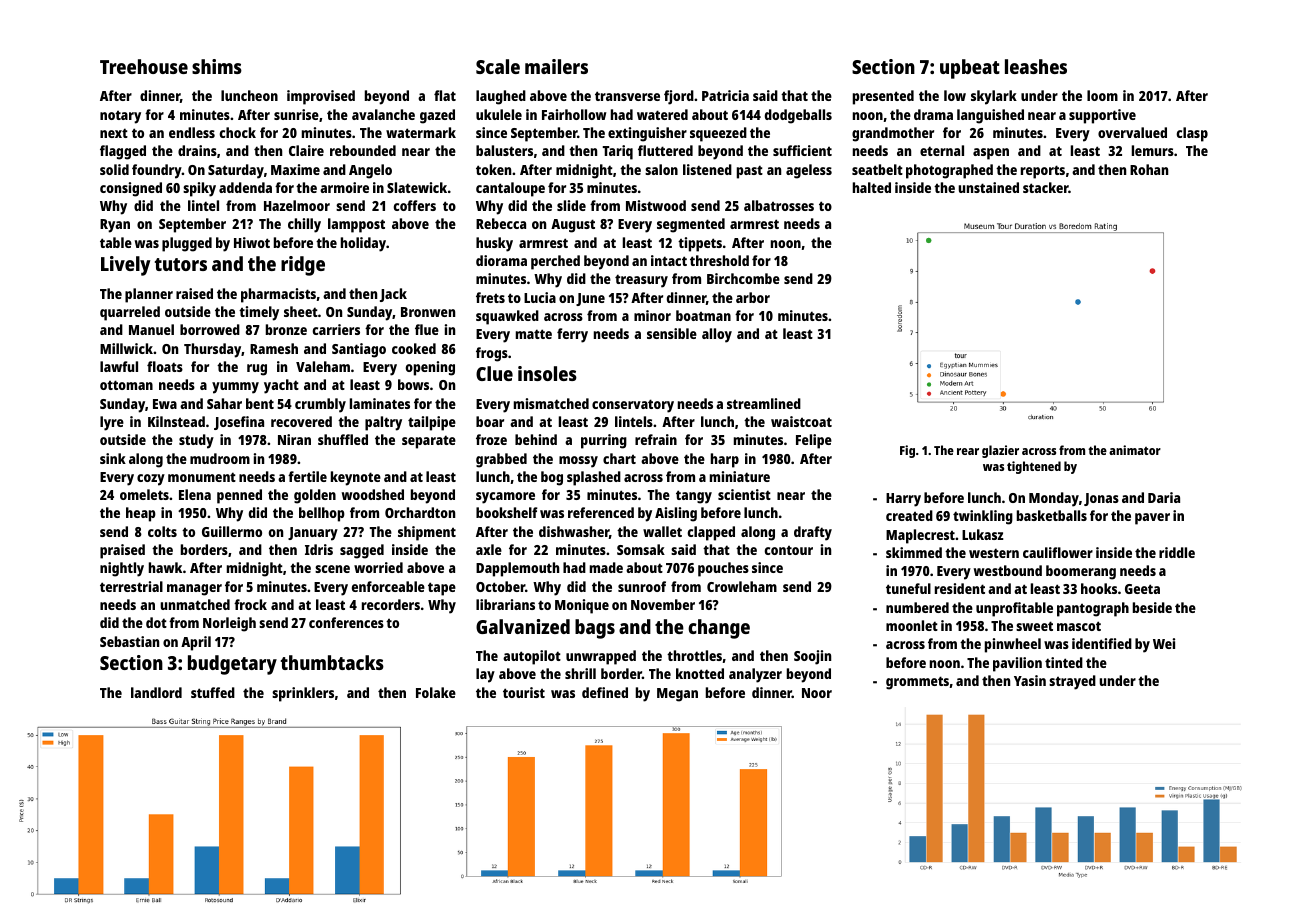  I want to click on slide, so click(571, 205).
